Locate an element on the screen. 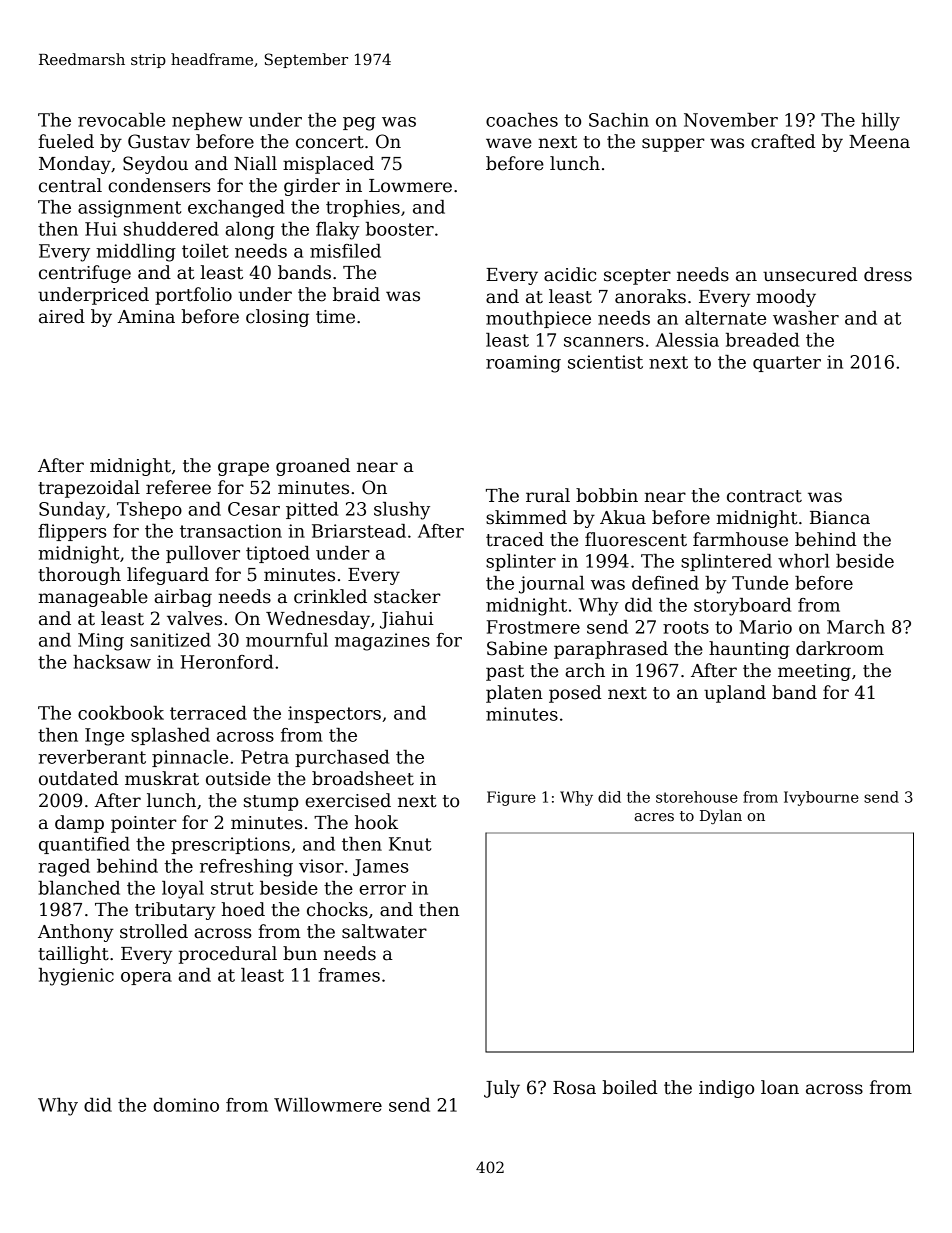  Niall is located at coordinates (255, 163).
